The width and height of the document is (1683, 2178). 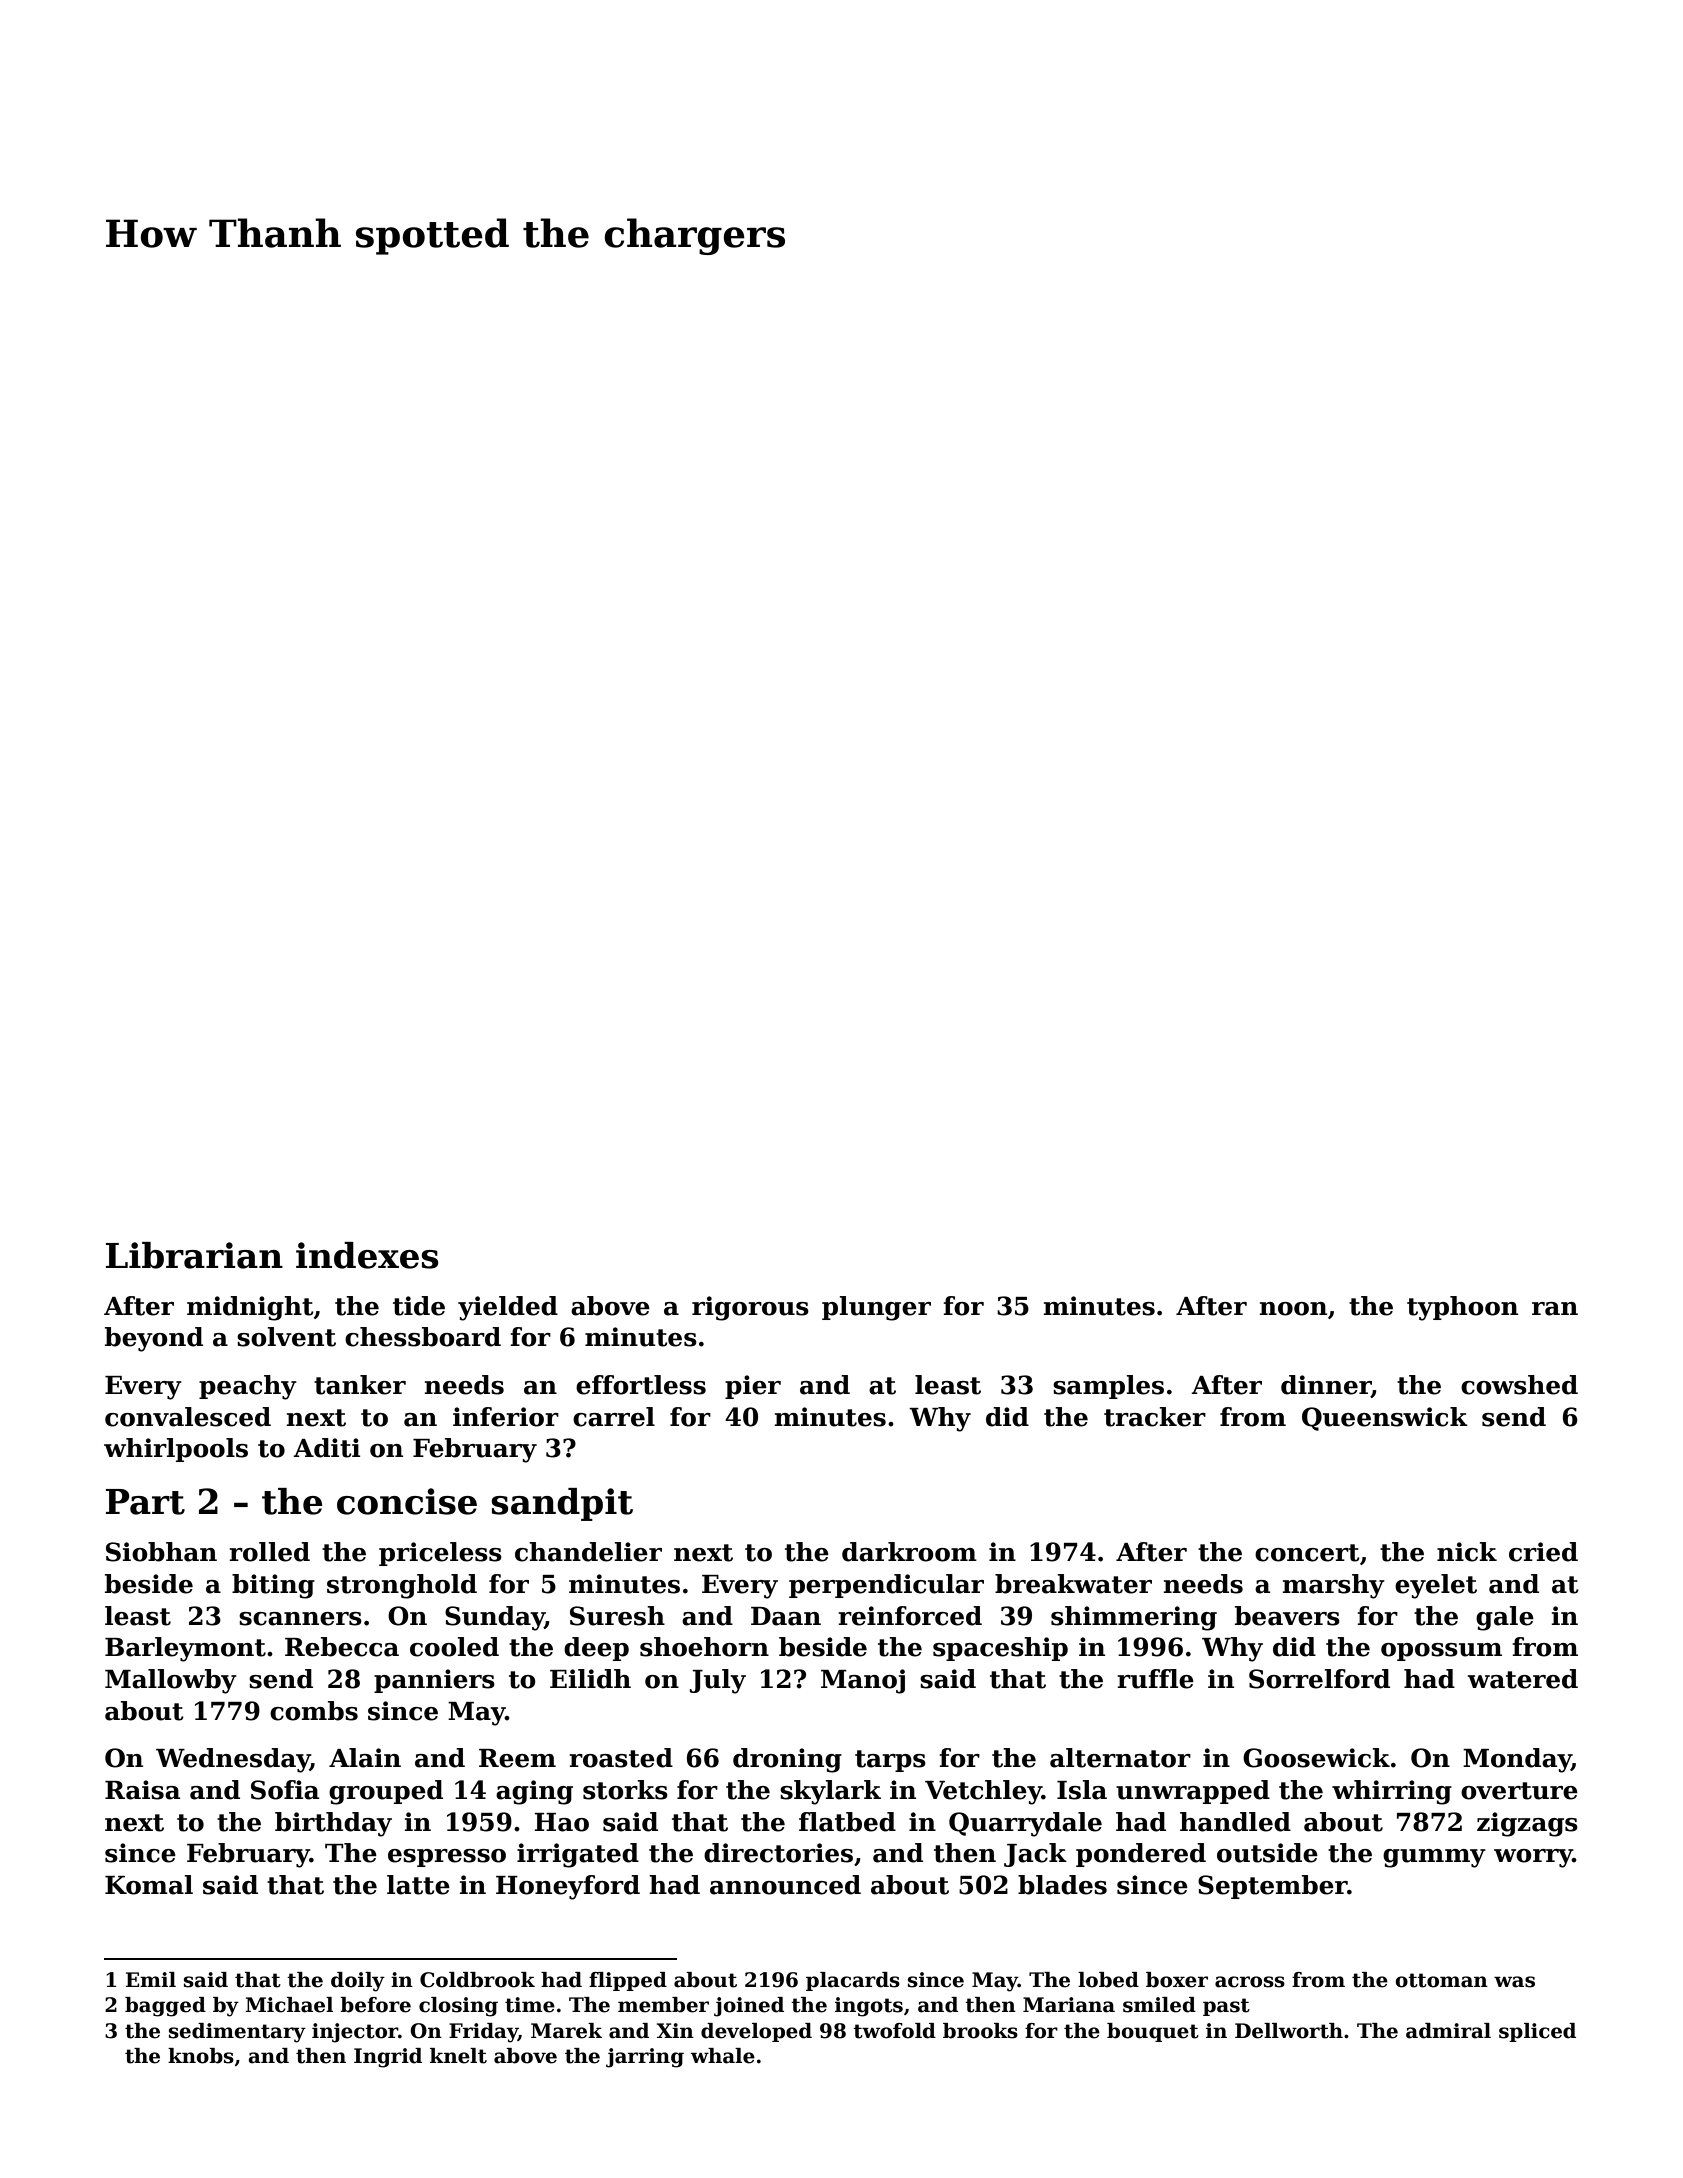 What do you see at coordinates (1505, 1618) in the document?
I see `gale` at bounding box center [1505, 1618].
